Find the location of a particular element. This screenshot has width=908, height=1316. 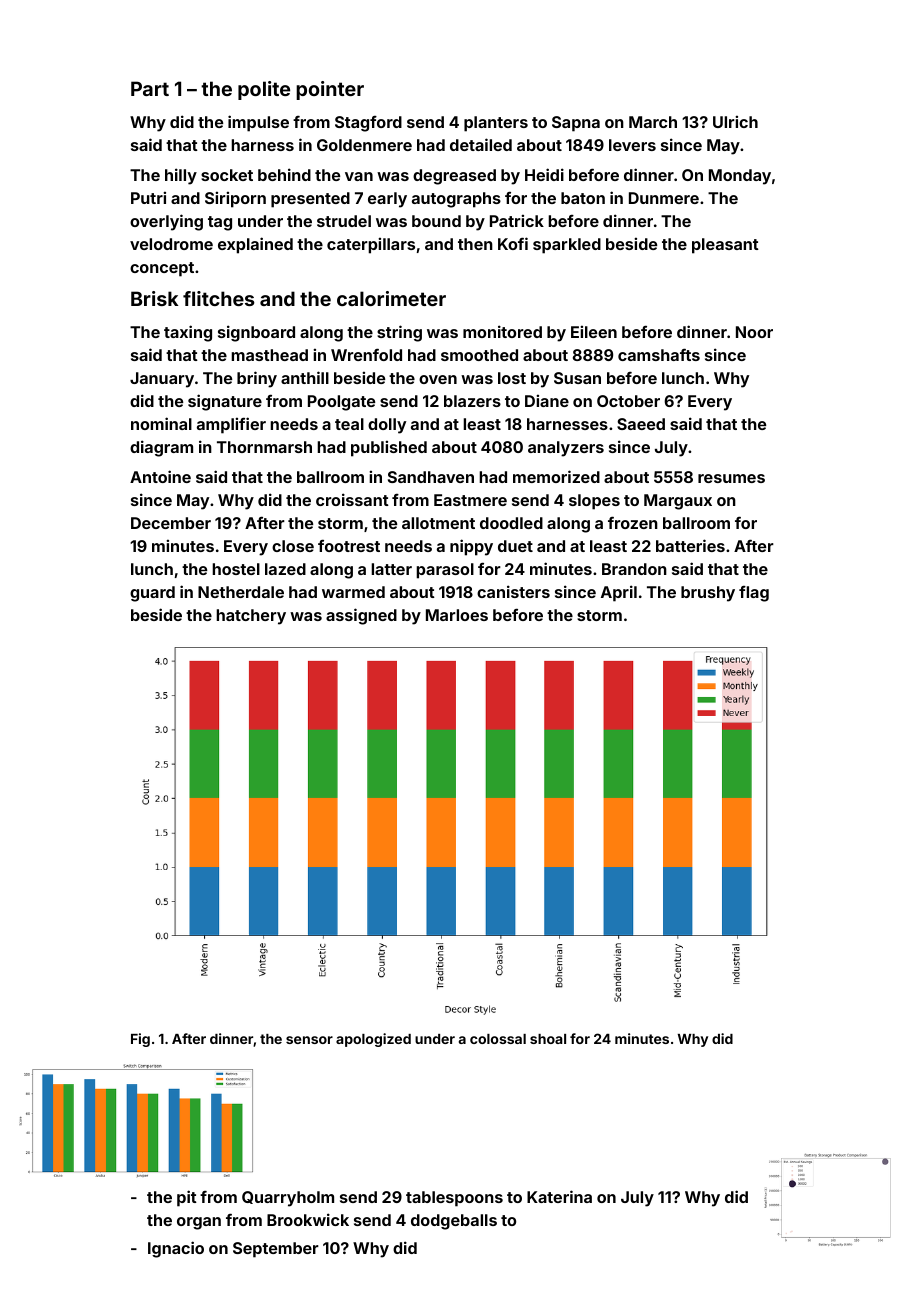

colossal is located at coordinates (498, 1039).
